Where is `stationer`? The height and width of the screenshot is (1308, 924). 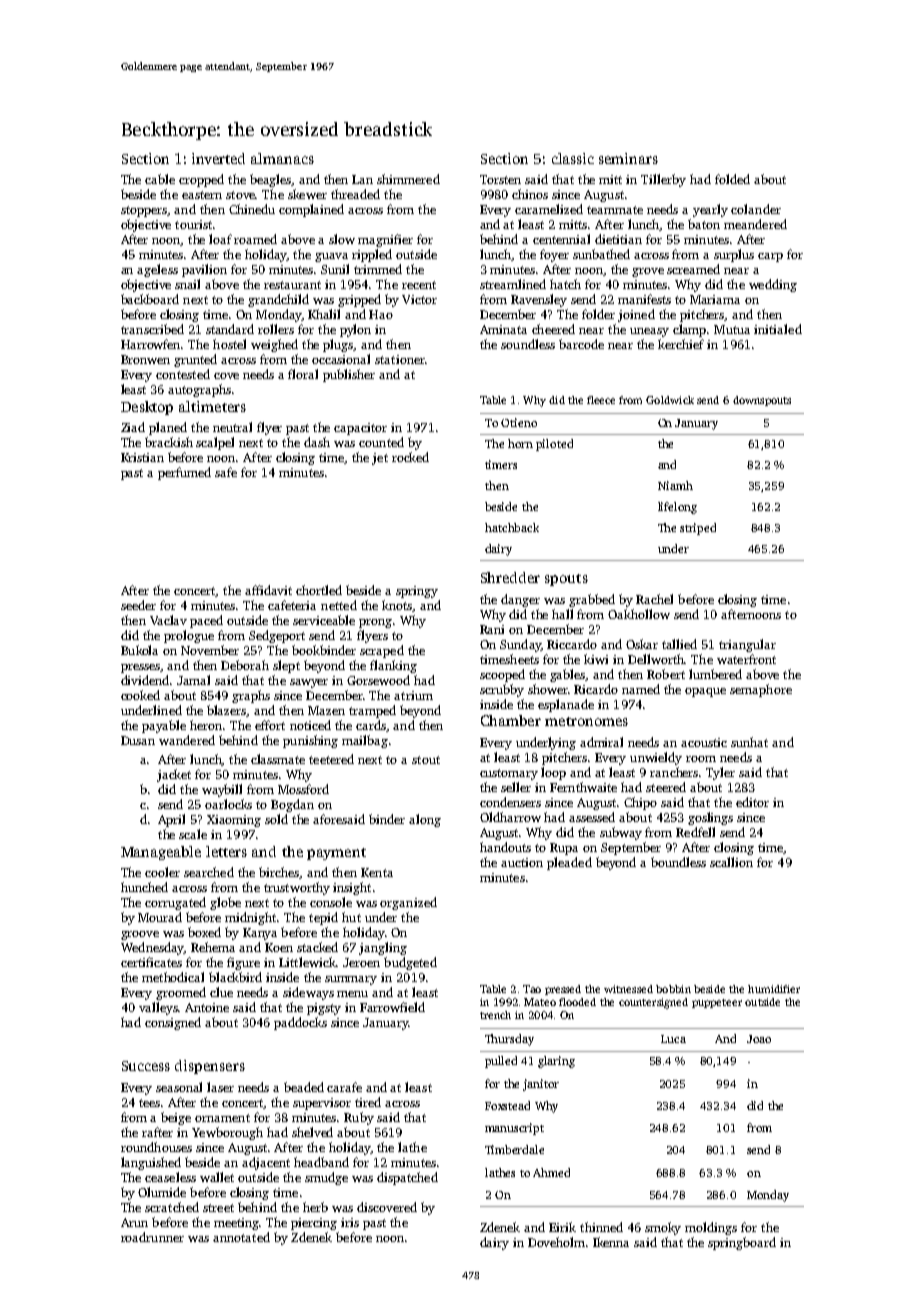
stationer is located at coordinates (400, 359).
